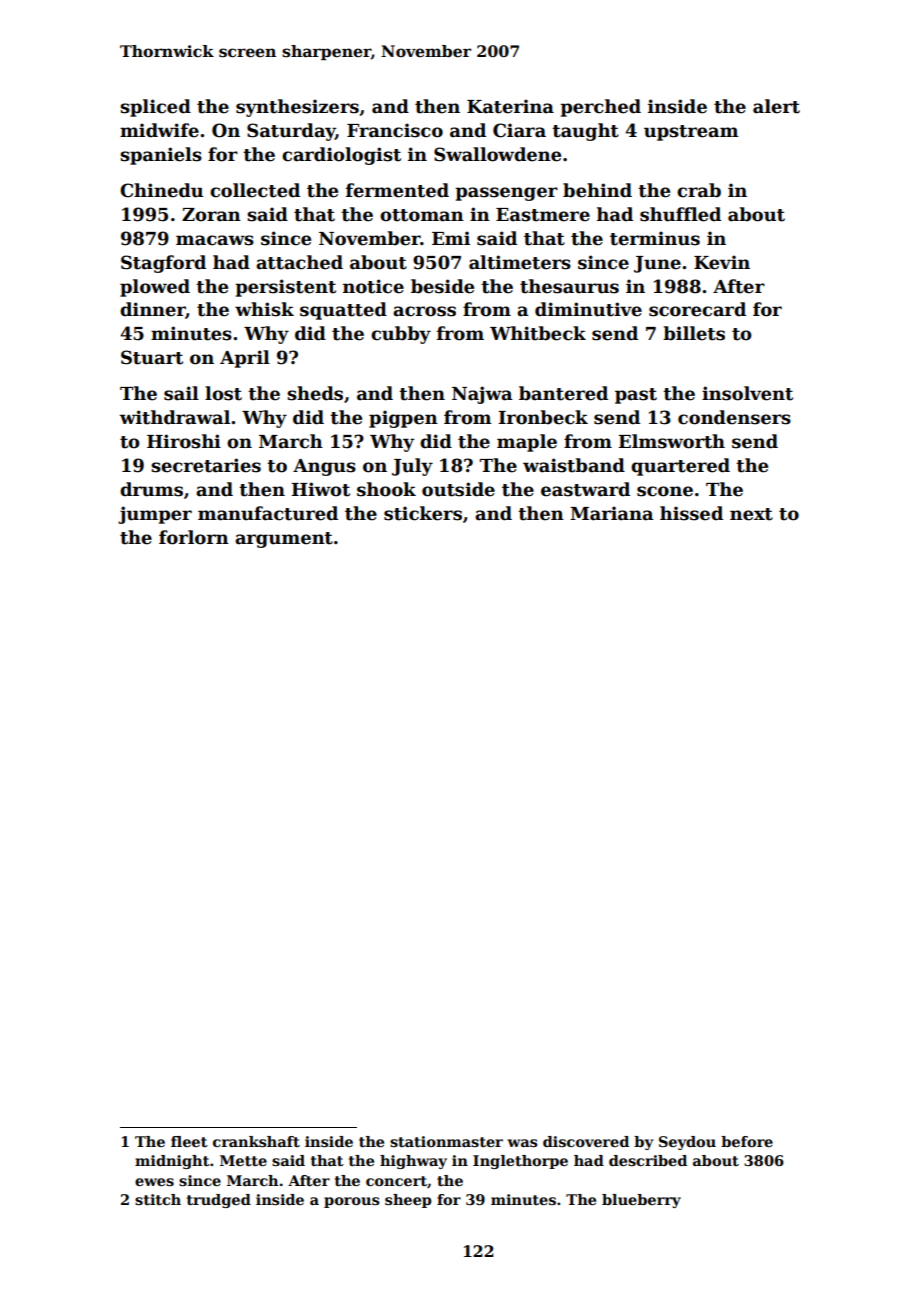  What do you see at coordinates (747, 1141) in the screenshot?
I see `before` at bounding box center [747, 1141].
